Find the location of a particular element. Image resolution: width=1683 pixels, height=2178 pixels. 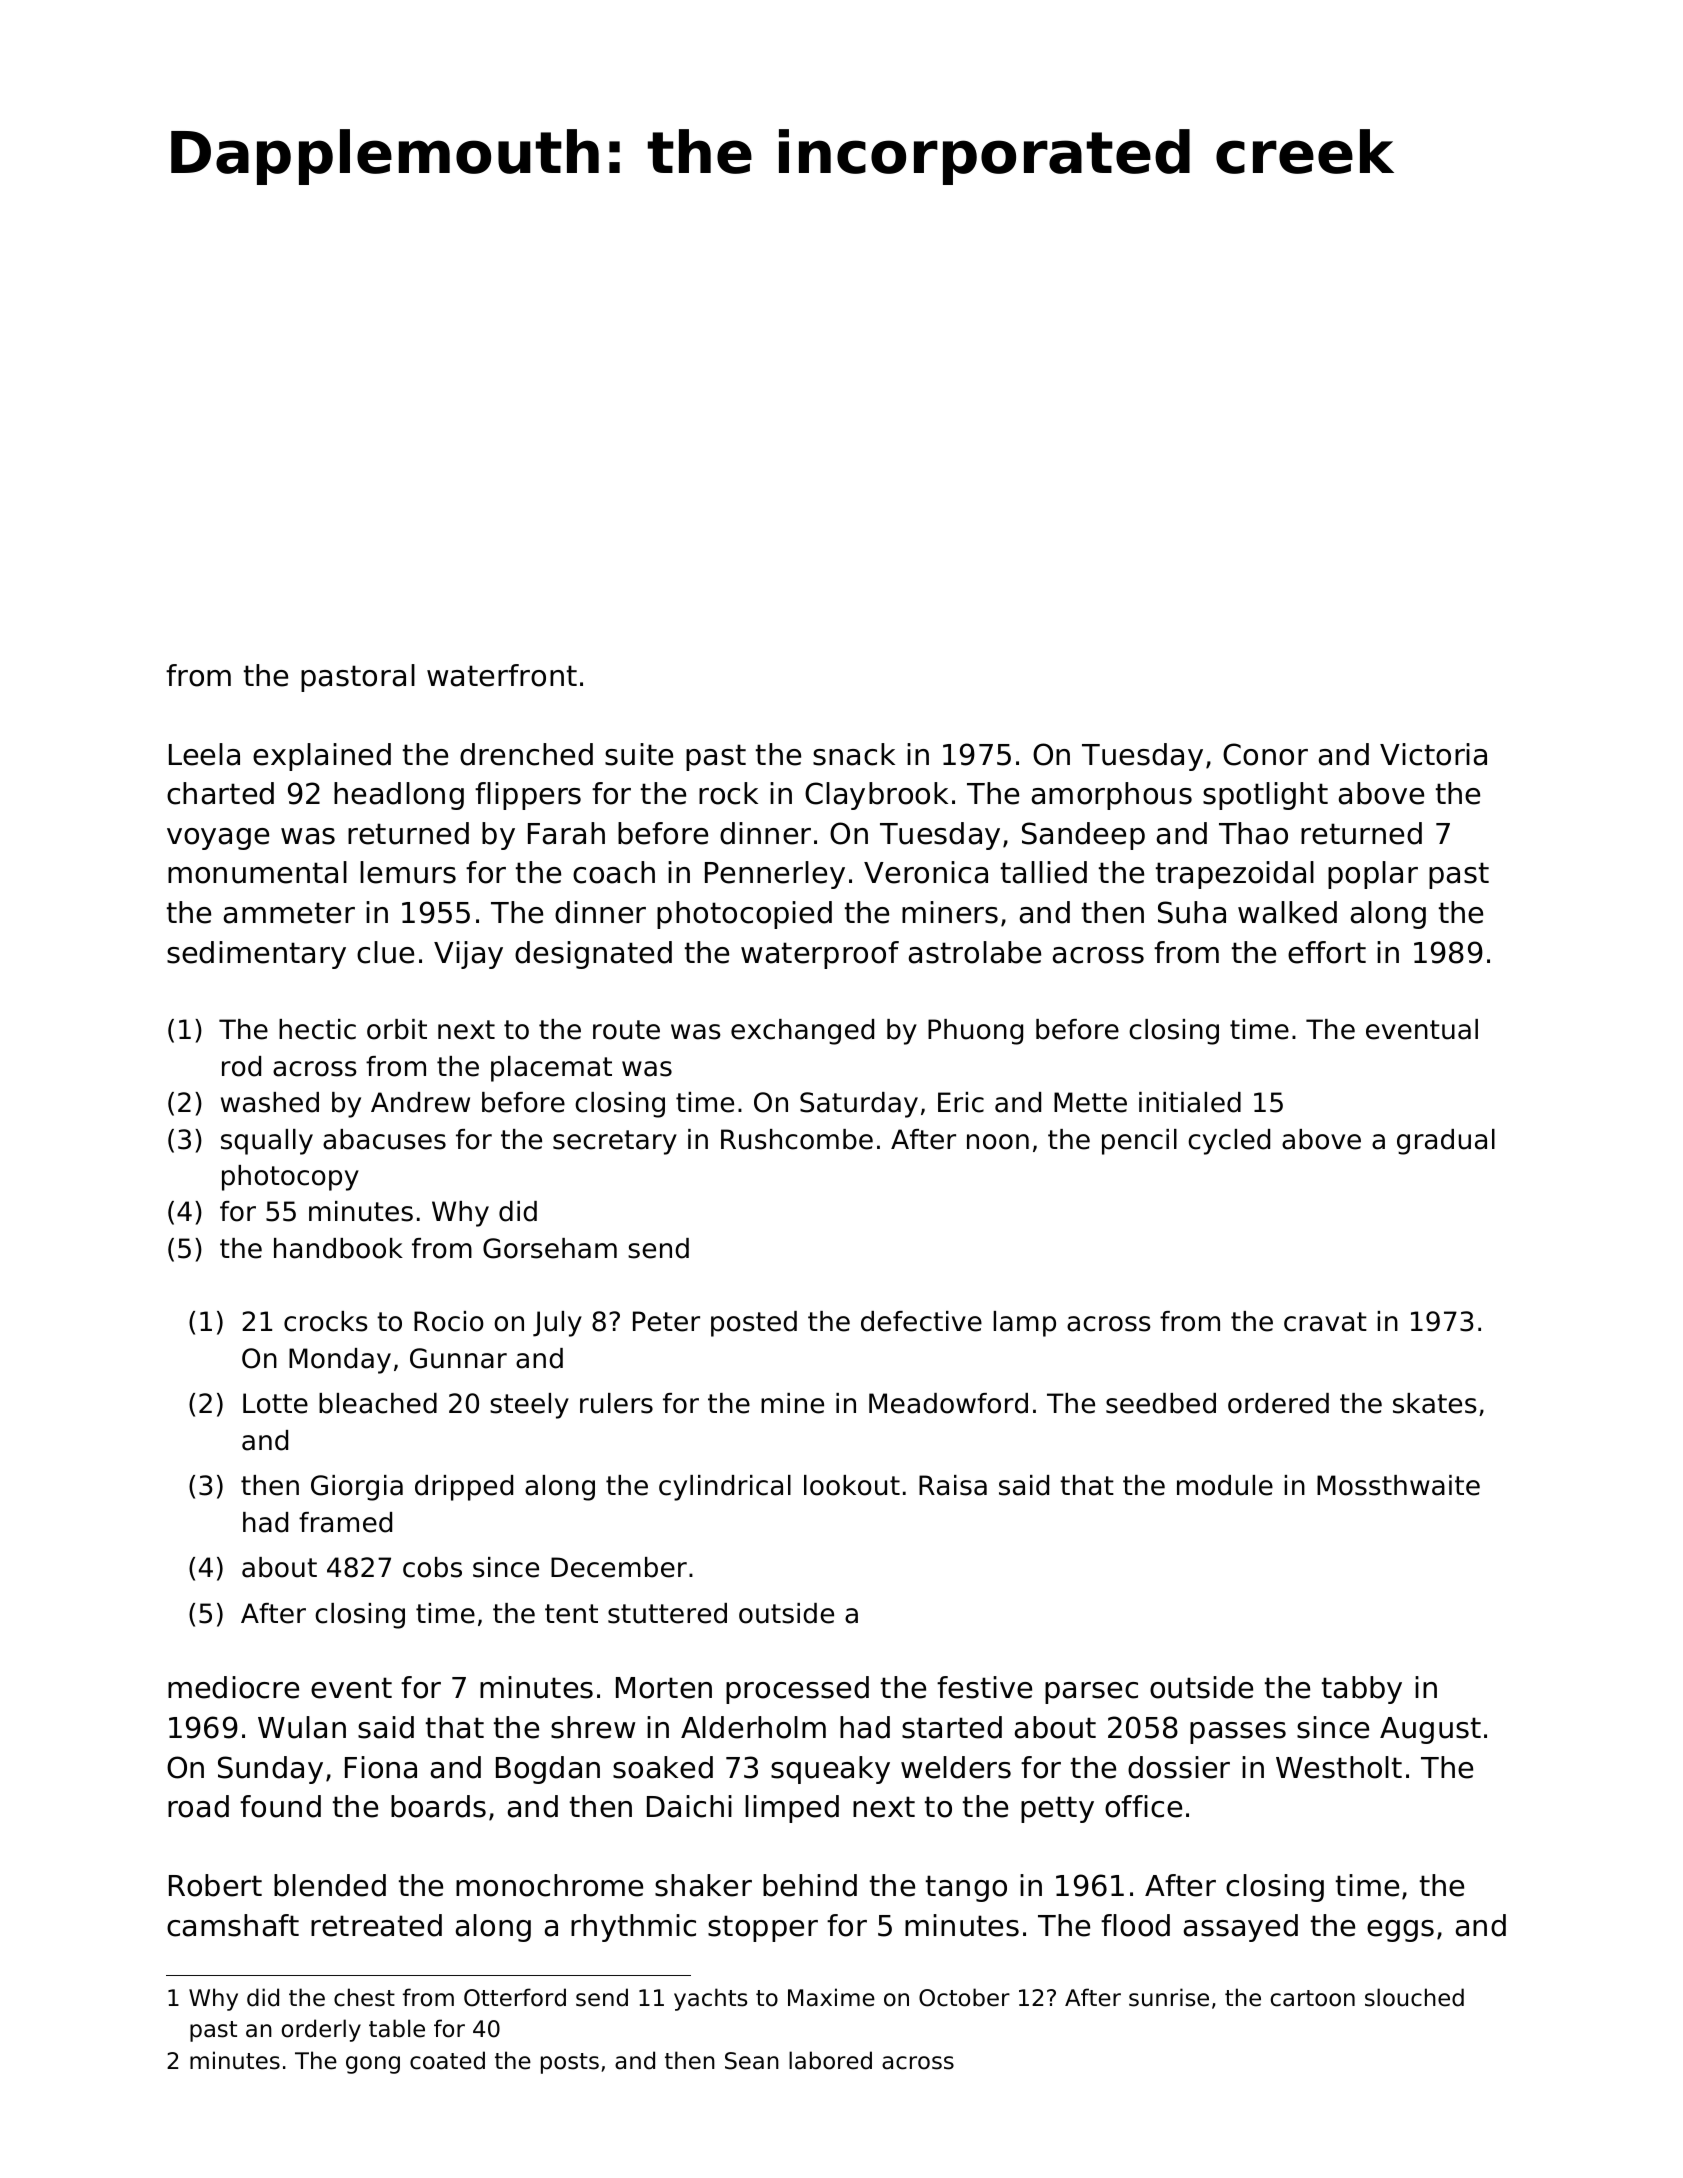

Leela is located at coordinates (204, 754).
